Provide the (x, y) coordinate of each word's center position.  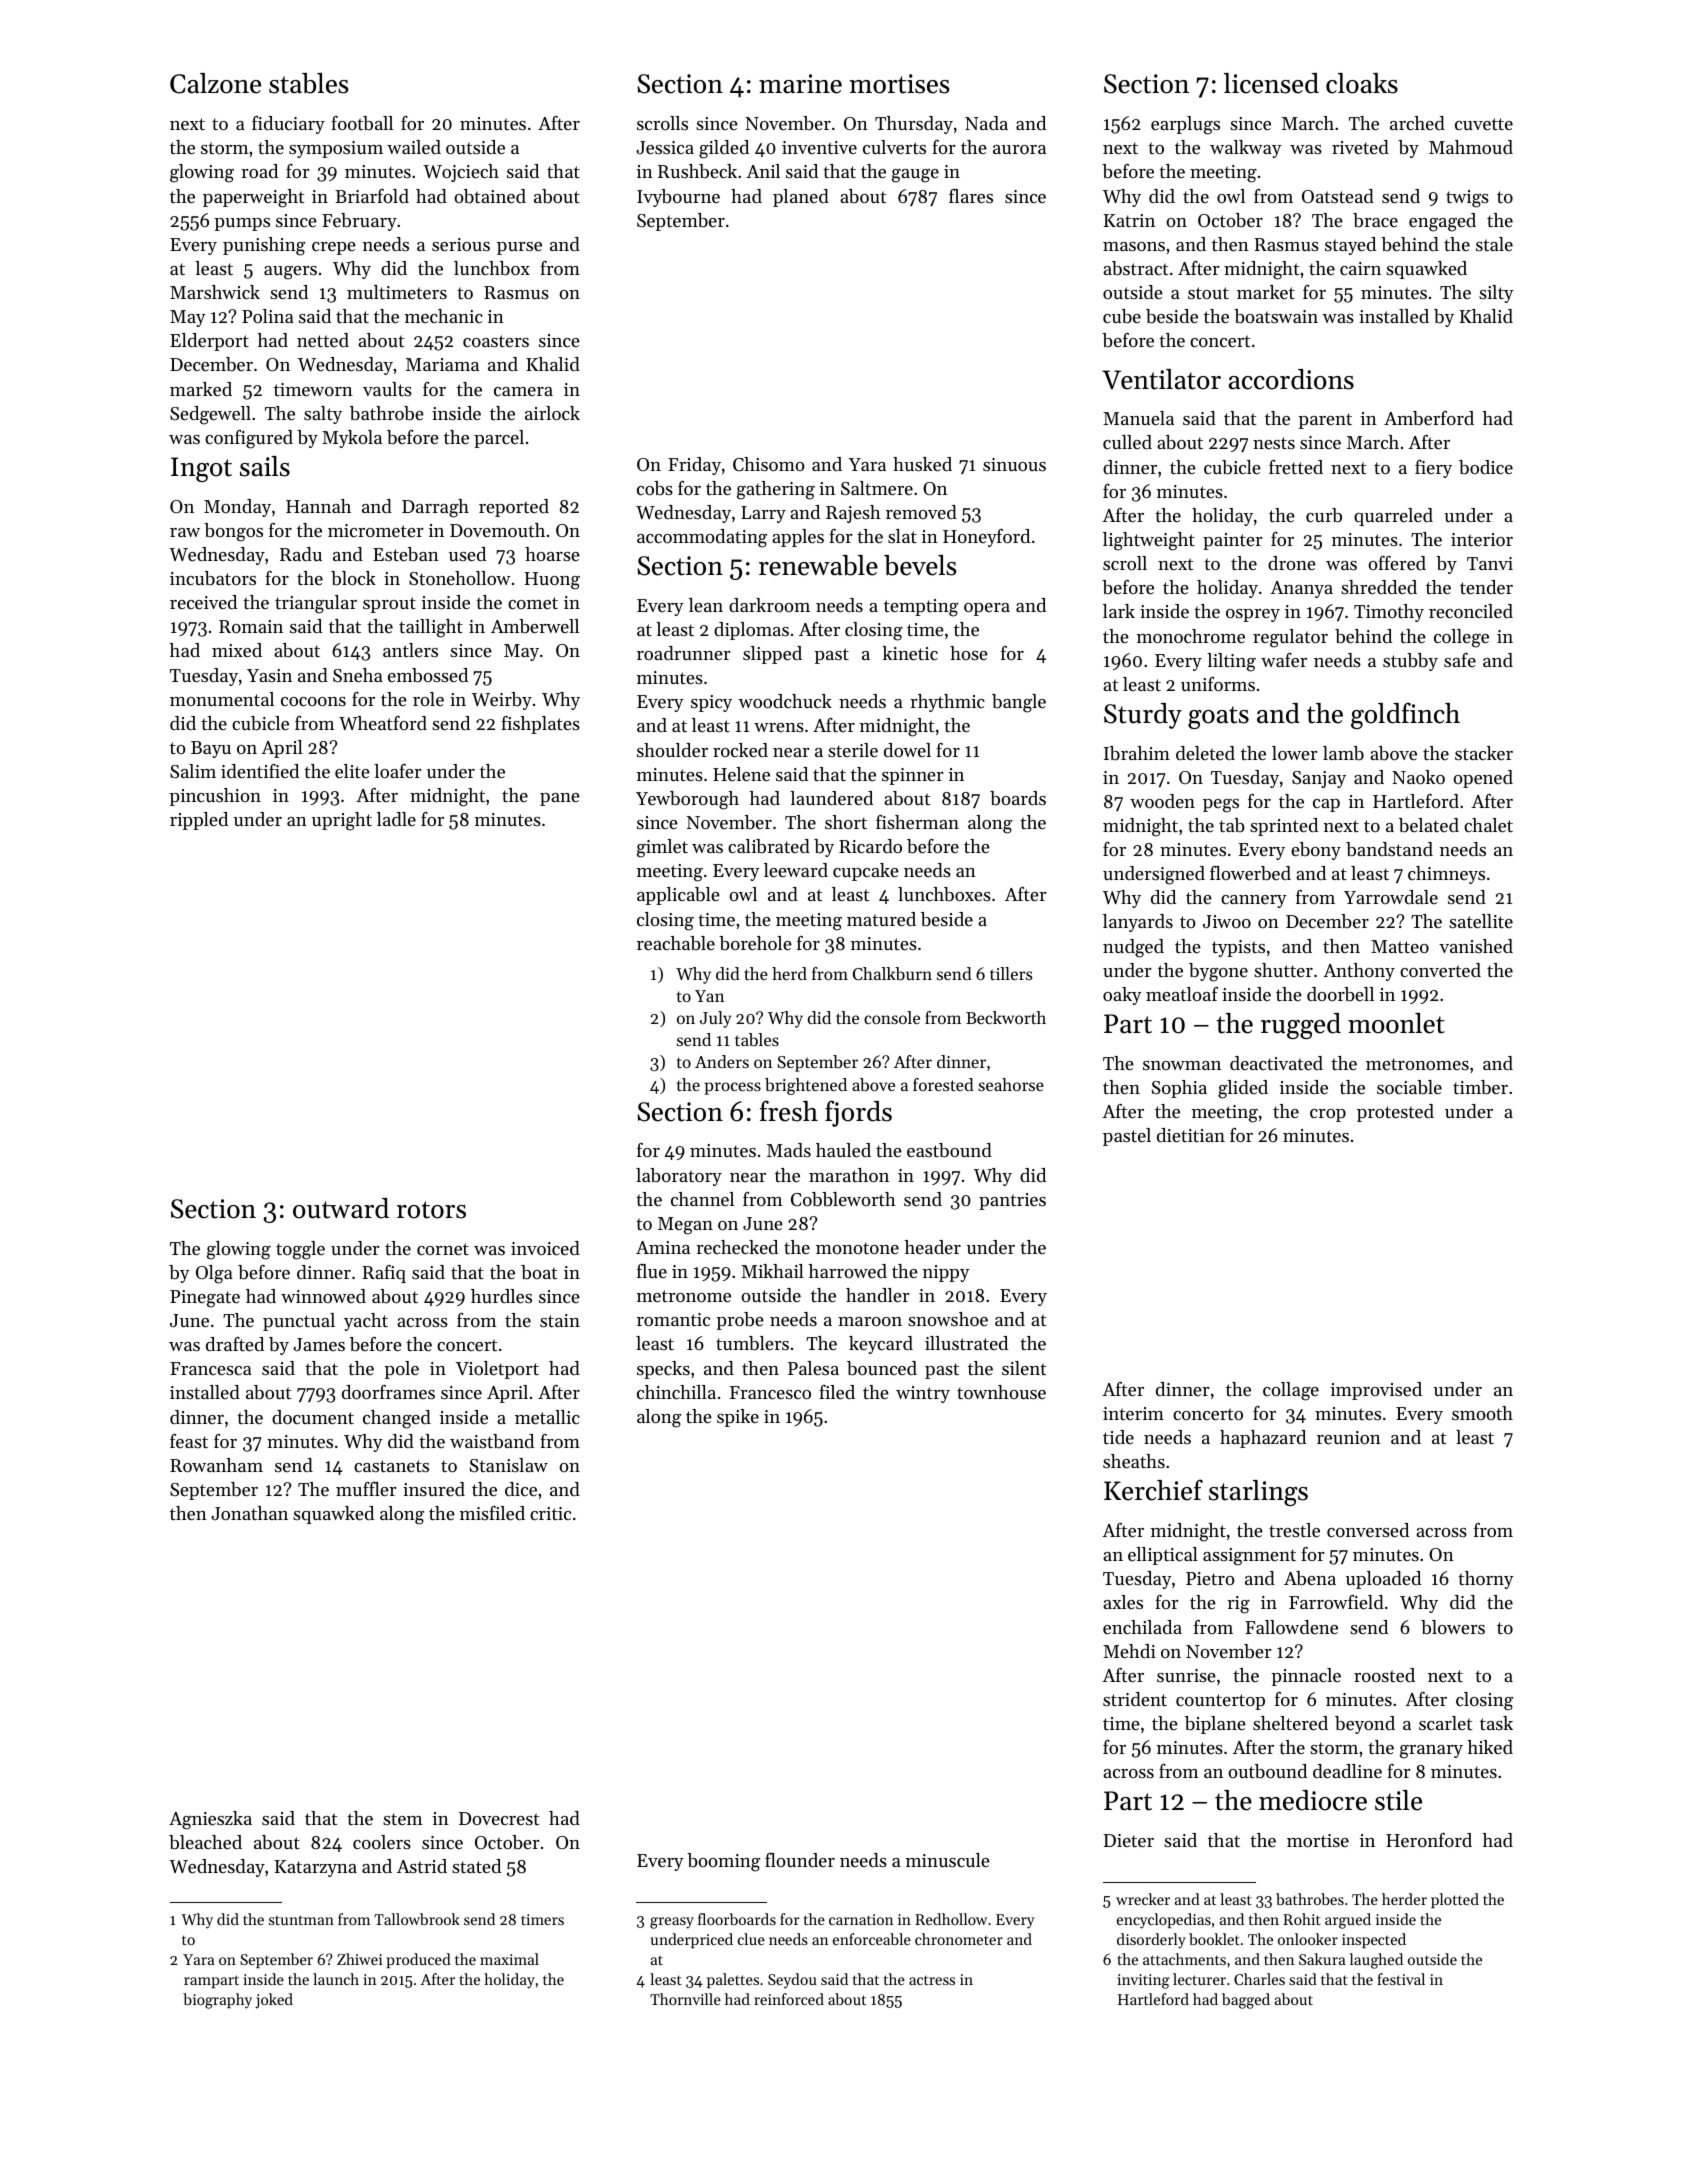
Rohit (1302, 1919)
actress (932, 1980)
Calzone (215, 83)
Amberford (1429, 418)
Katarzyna (316, 1868)
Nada (986, 123)
